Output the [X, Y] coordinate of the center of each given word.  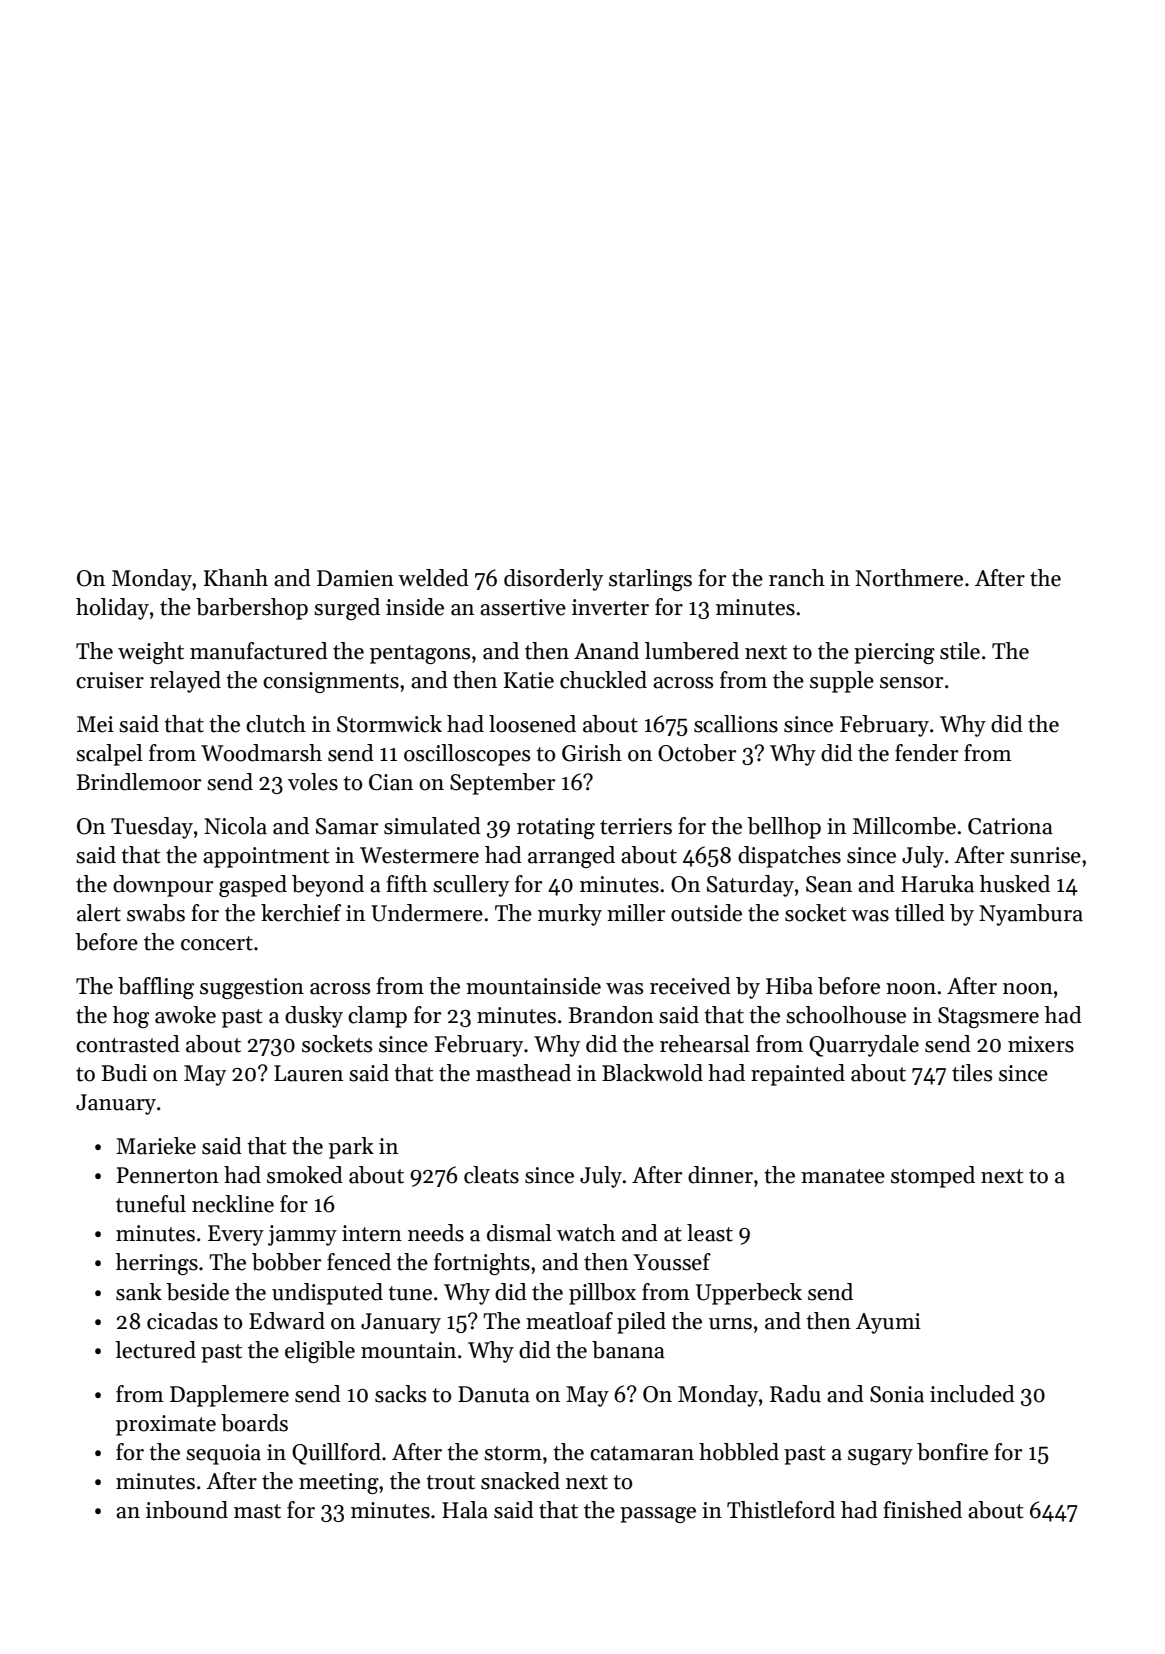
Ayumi [888, 1323]
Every [236, 1235]
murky [570, 915]
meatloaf [569, 1321]
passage [658, 1515]
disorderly [553, 580]
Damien [355, 578]
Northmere [909, 578]
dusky [314, 1017]
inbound [187, 1510]
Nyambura [1031, 915]
